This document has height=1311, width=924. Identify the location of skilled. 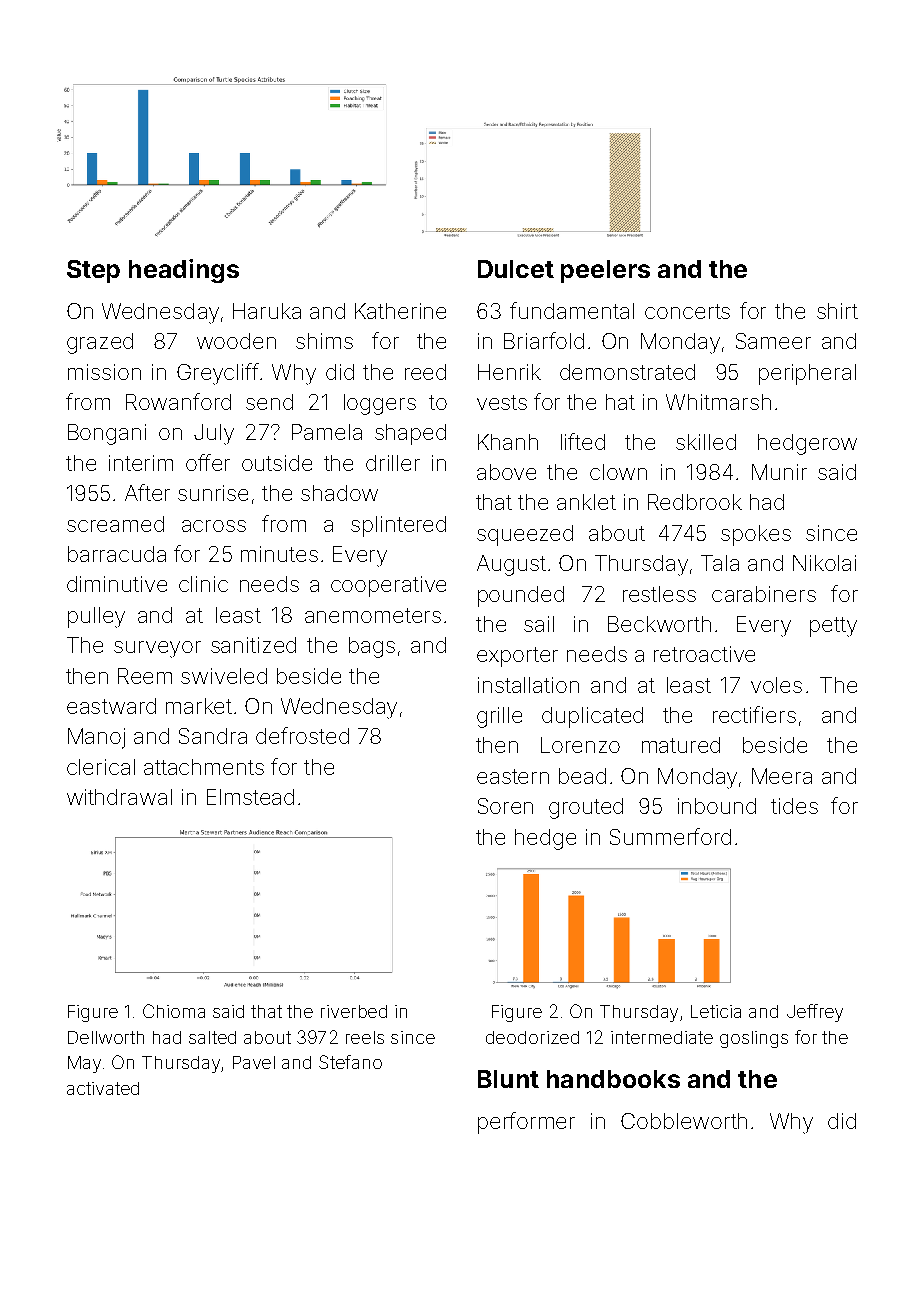
(706, 442).
